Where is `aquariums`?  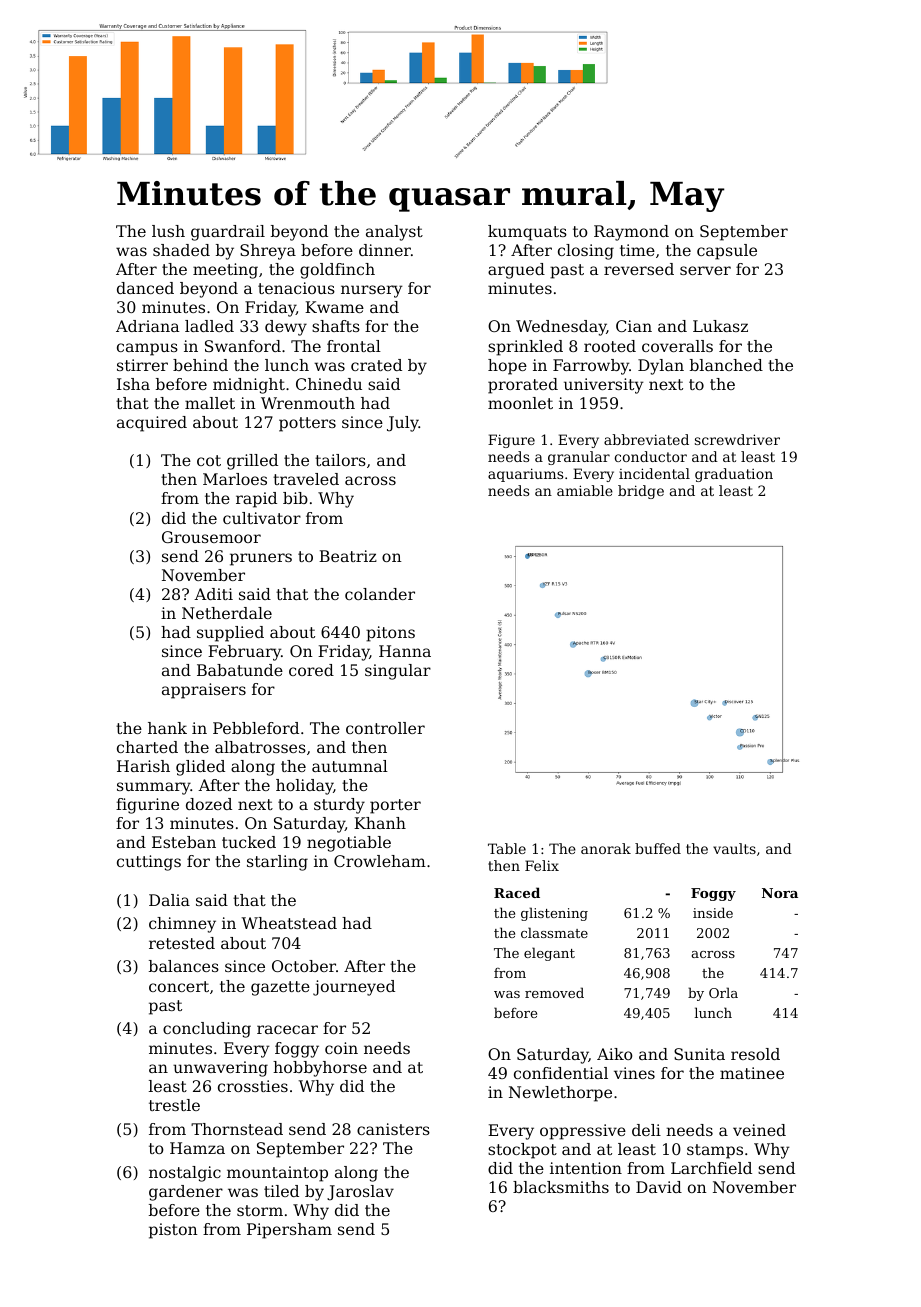
aquariums is located at coordinates (525, 475).
